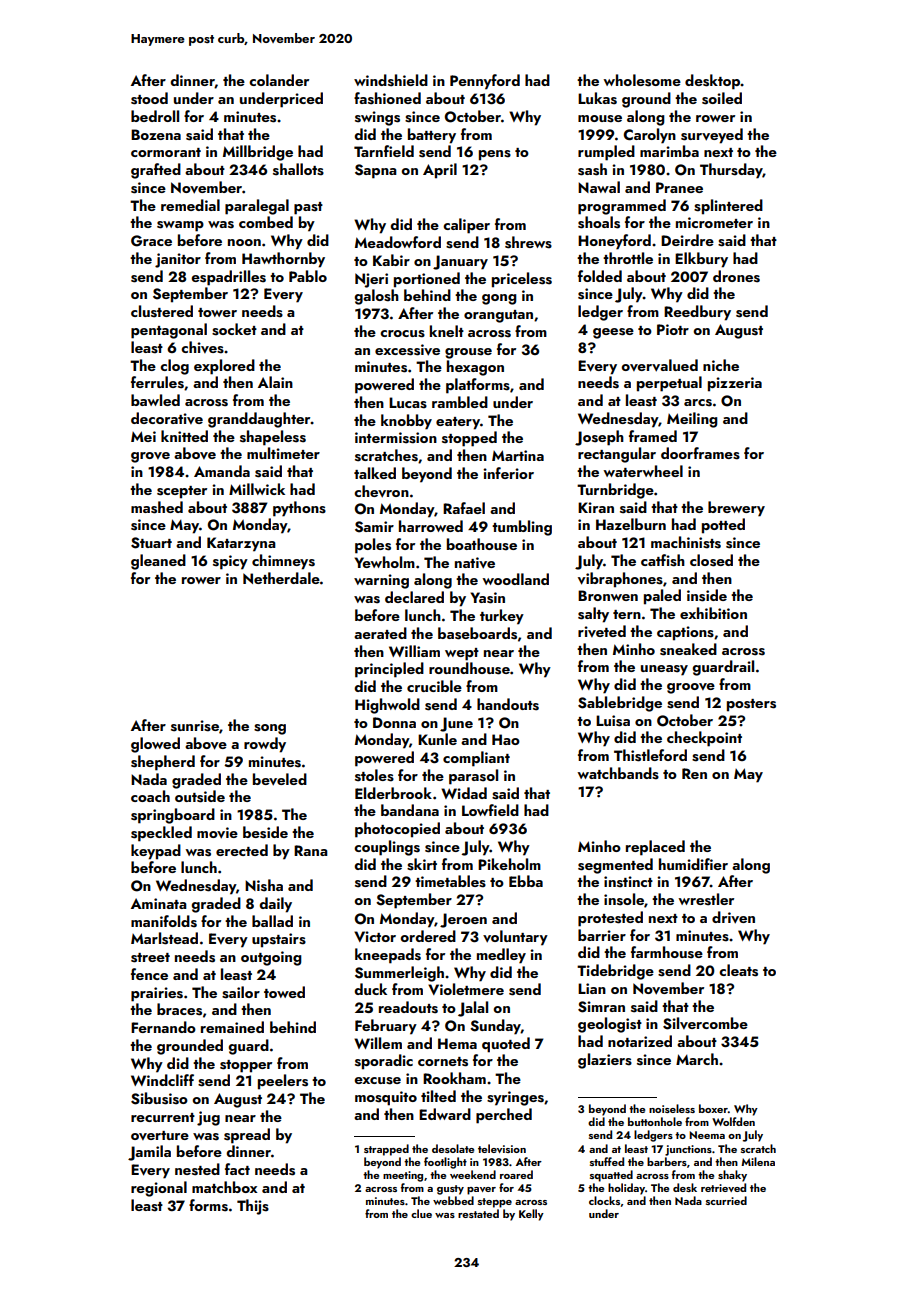 This screenshot has width=908, height=1316. What do you see at coordinates (457, 1043) in the screenshot?
I see `Hema` at bounding box center [457, 1043].
